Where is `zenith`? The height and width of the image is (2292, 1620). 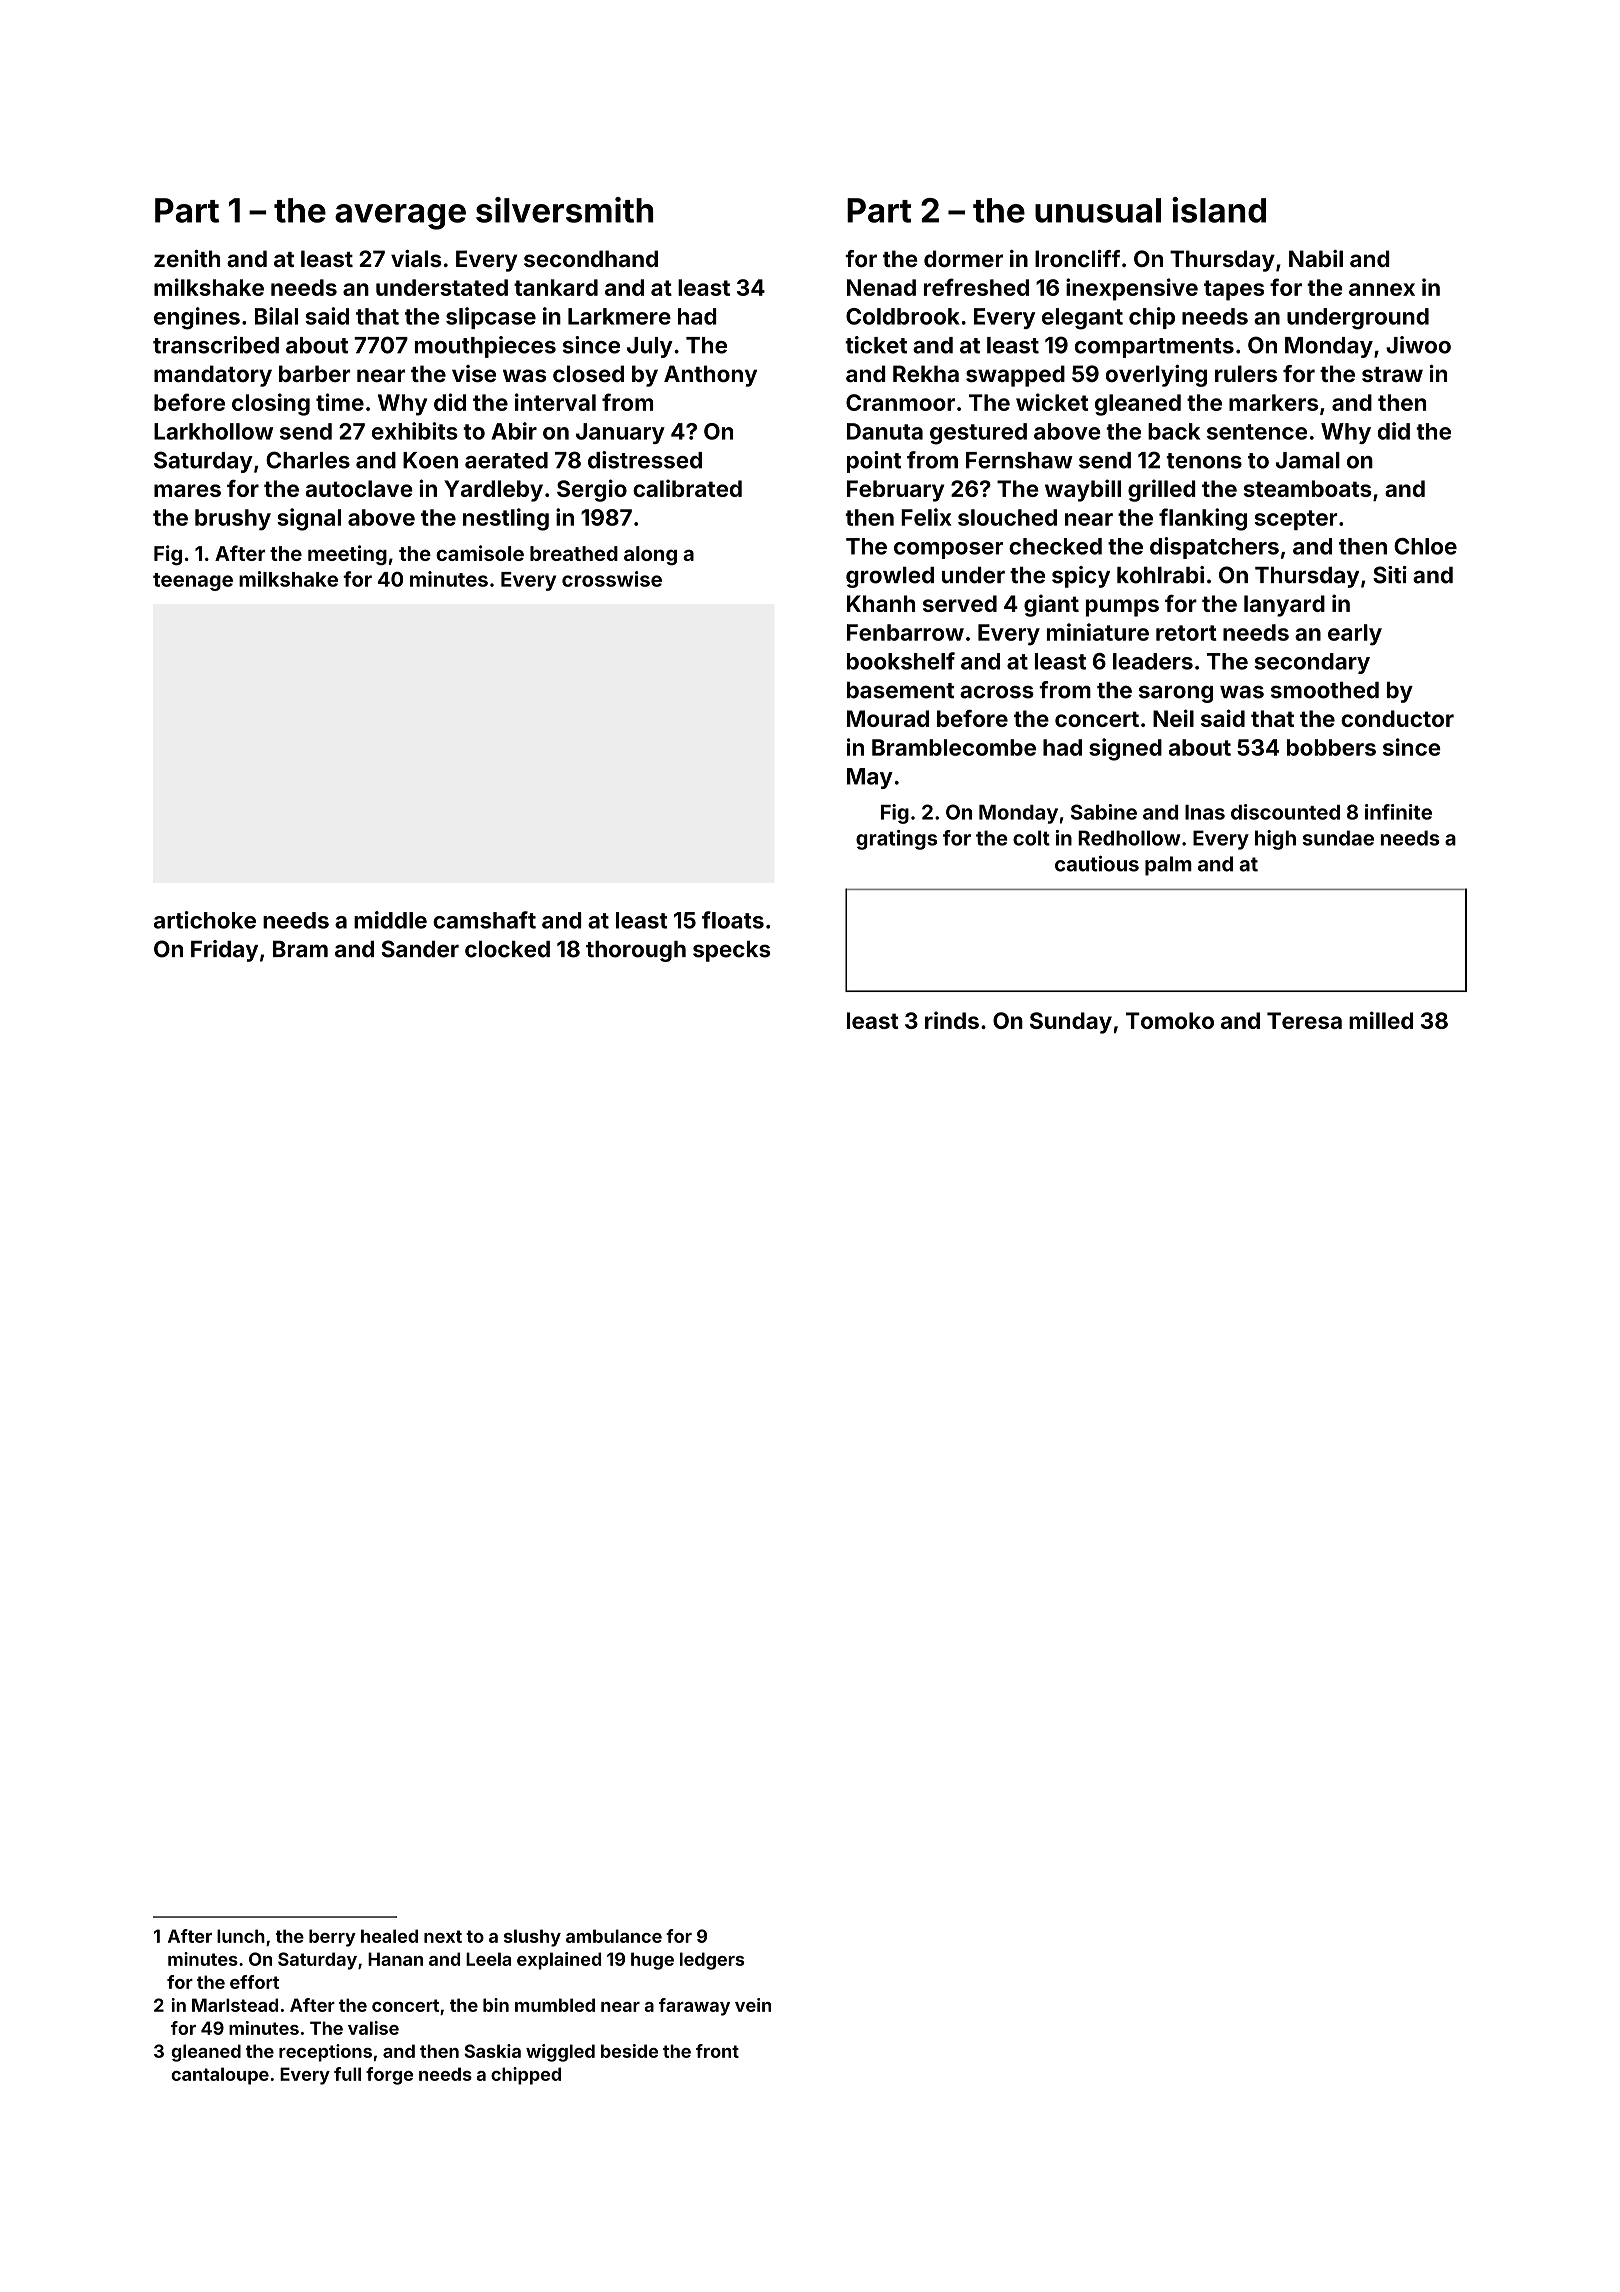
zenith is located at coordinates (187, 258).
